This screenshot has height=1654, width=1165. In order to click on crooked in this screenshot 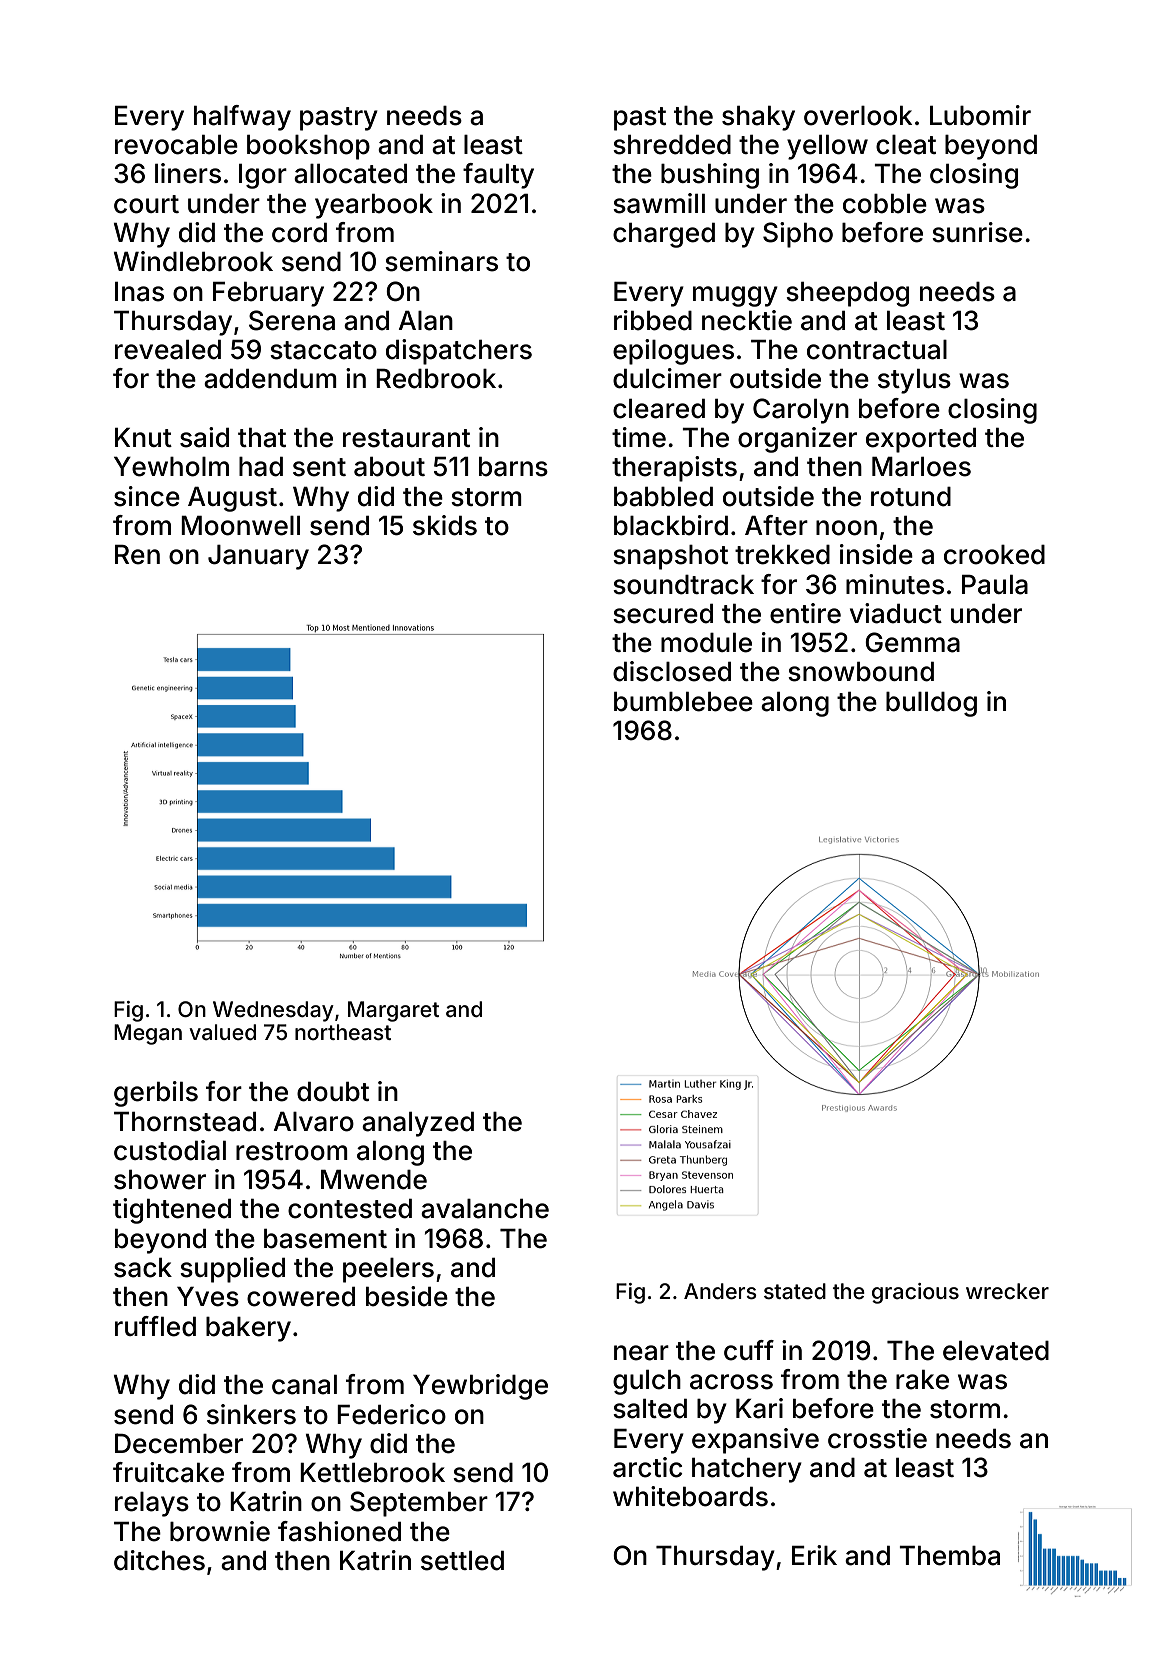, I will do `click(994, 555)`.
